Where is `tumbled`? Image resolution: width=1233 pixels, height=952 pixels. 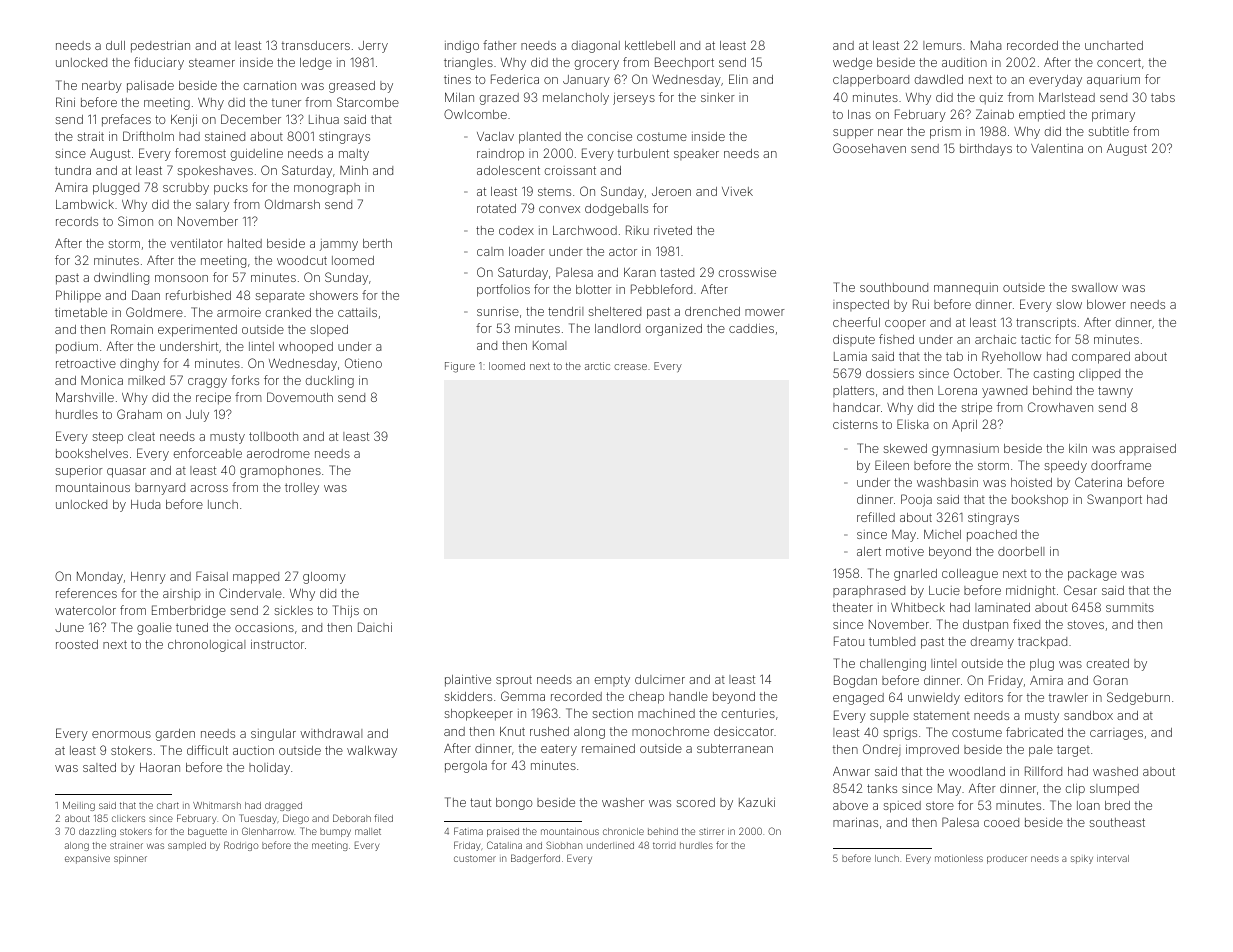
tumbled is located at coordinates (892, 641).
